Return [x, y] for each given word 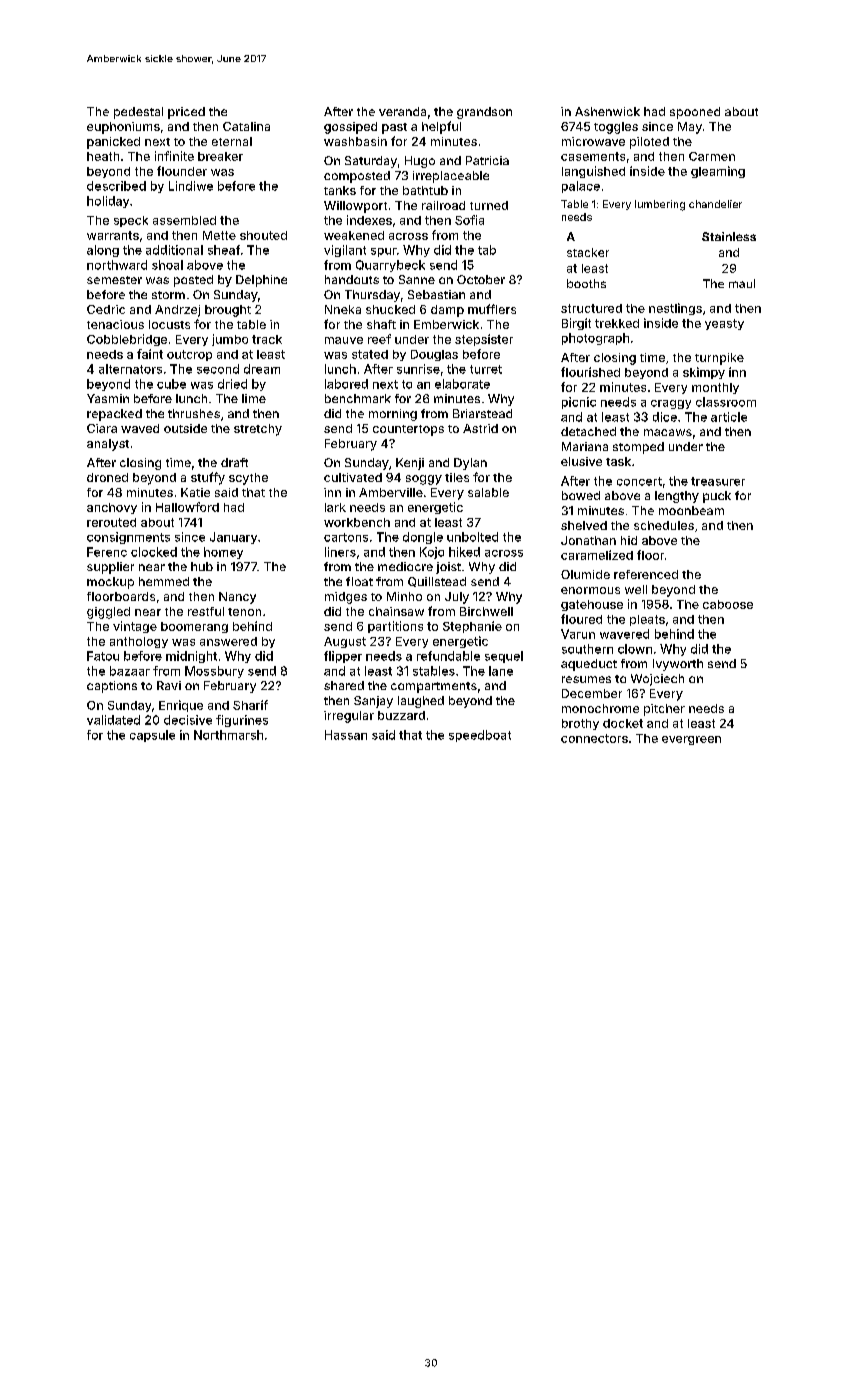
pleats [647, 620]
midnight [191, 657]
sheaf [224, 250]
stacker [588, 252]
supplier [110, 568]
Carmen [712, 156]
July [457, 598]
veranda [402, 111]
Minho [404, 596]
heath [103, 156]
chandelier [715, 204]
